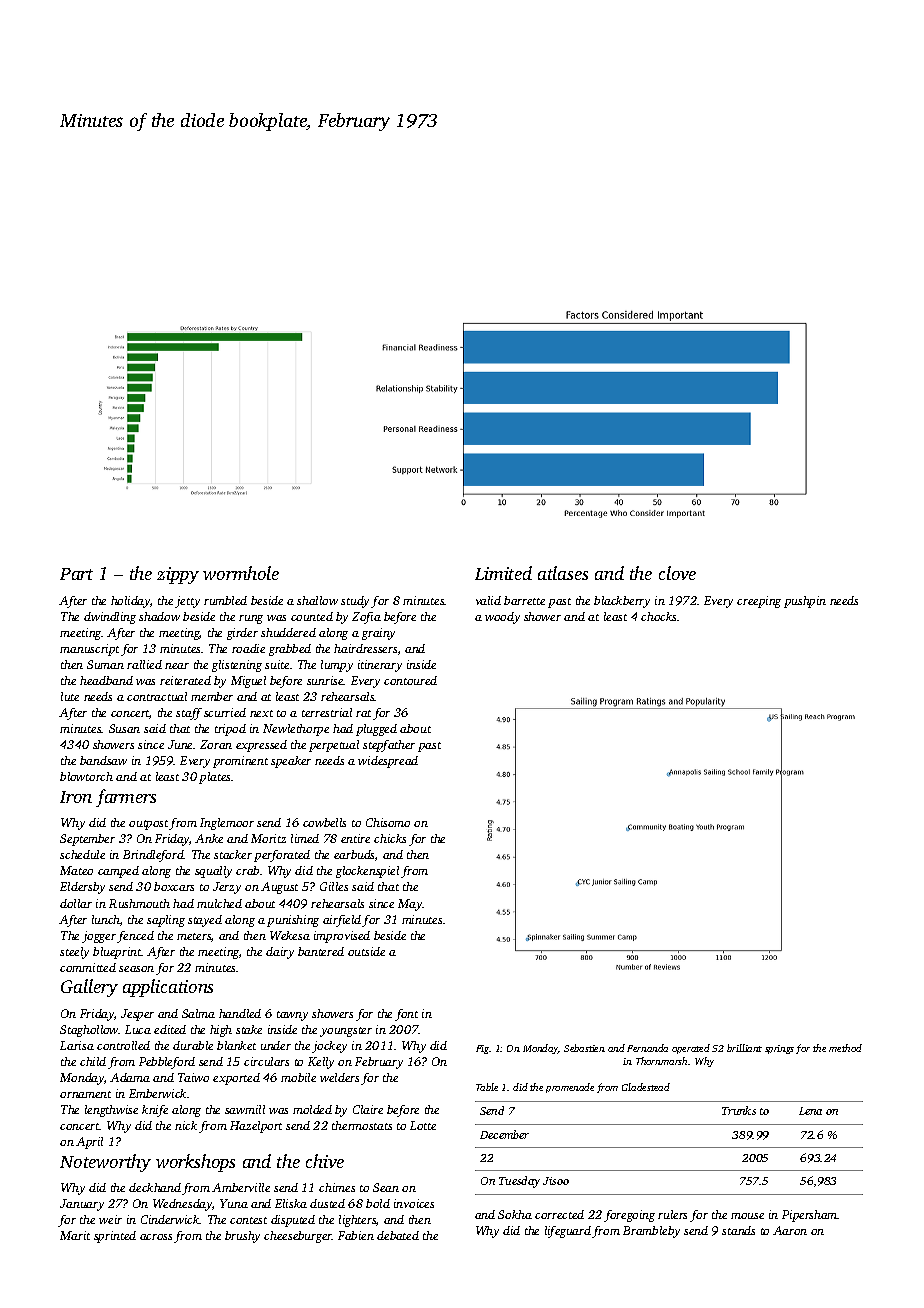  Describe the element at coordinates (225, 600) in the document. I see `rumbled` at that location.
